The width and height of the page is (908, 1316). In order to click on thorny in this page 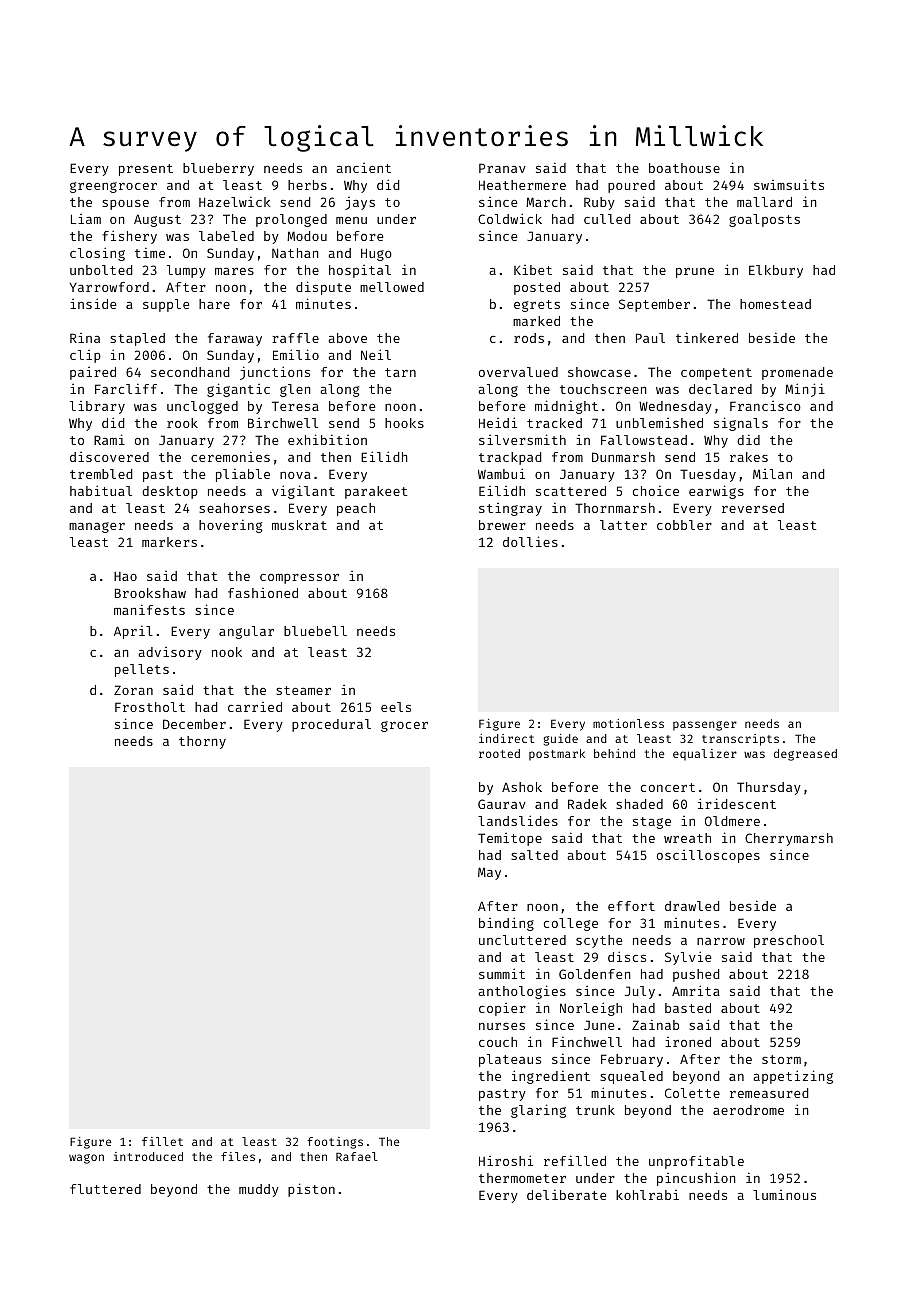, I will do `click(202, 742)`.
